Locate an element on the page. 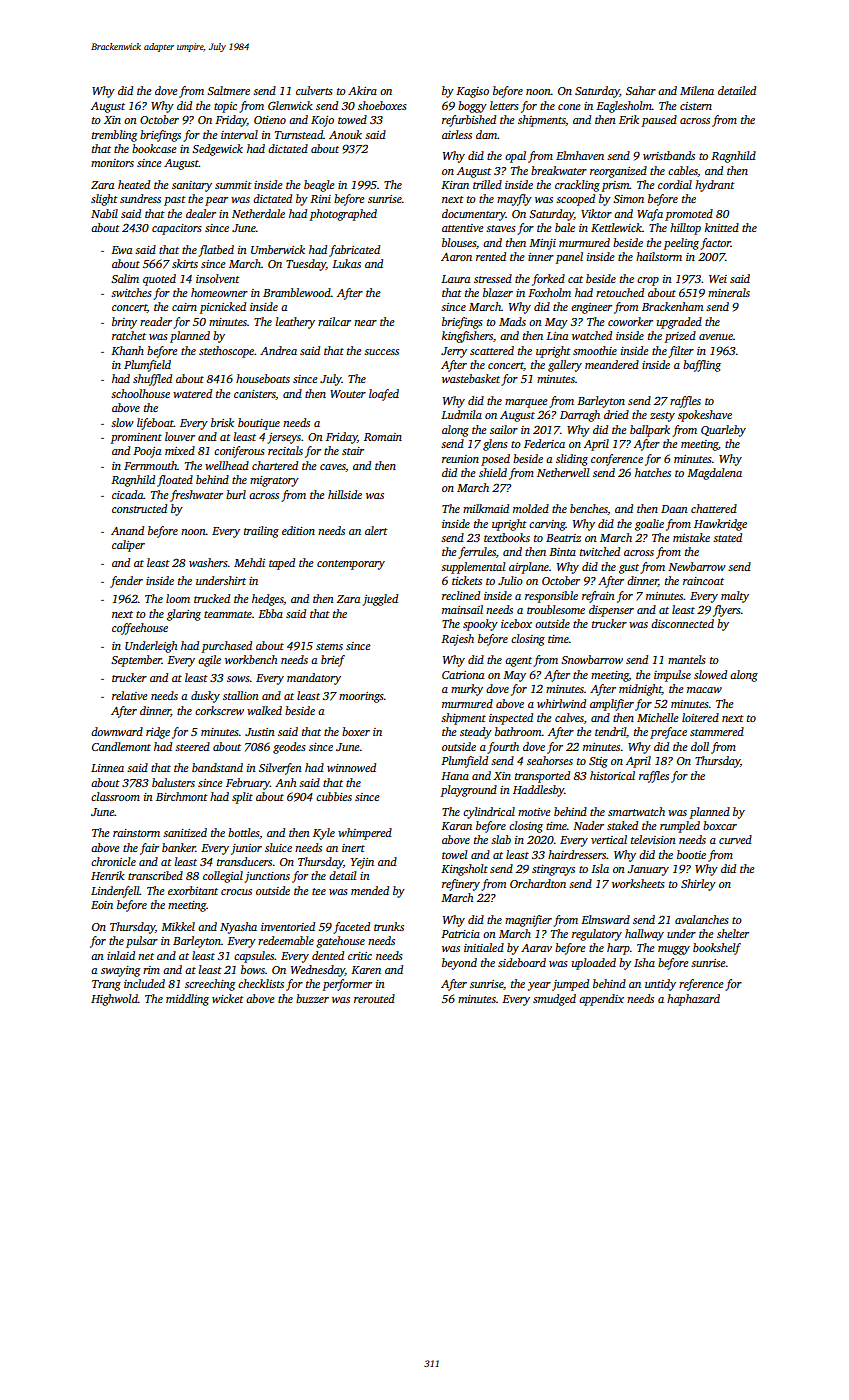  dispenser is located at coordinates (611, 611).
